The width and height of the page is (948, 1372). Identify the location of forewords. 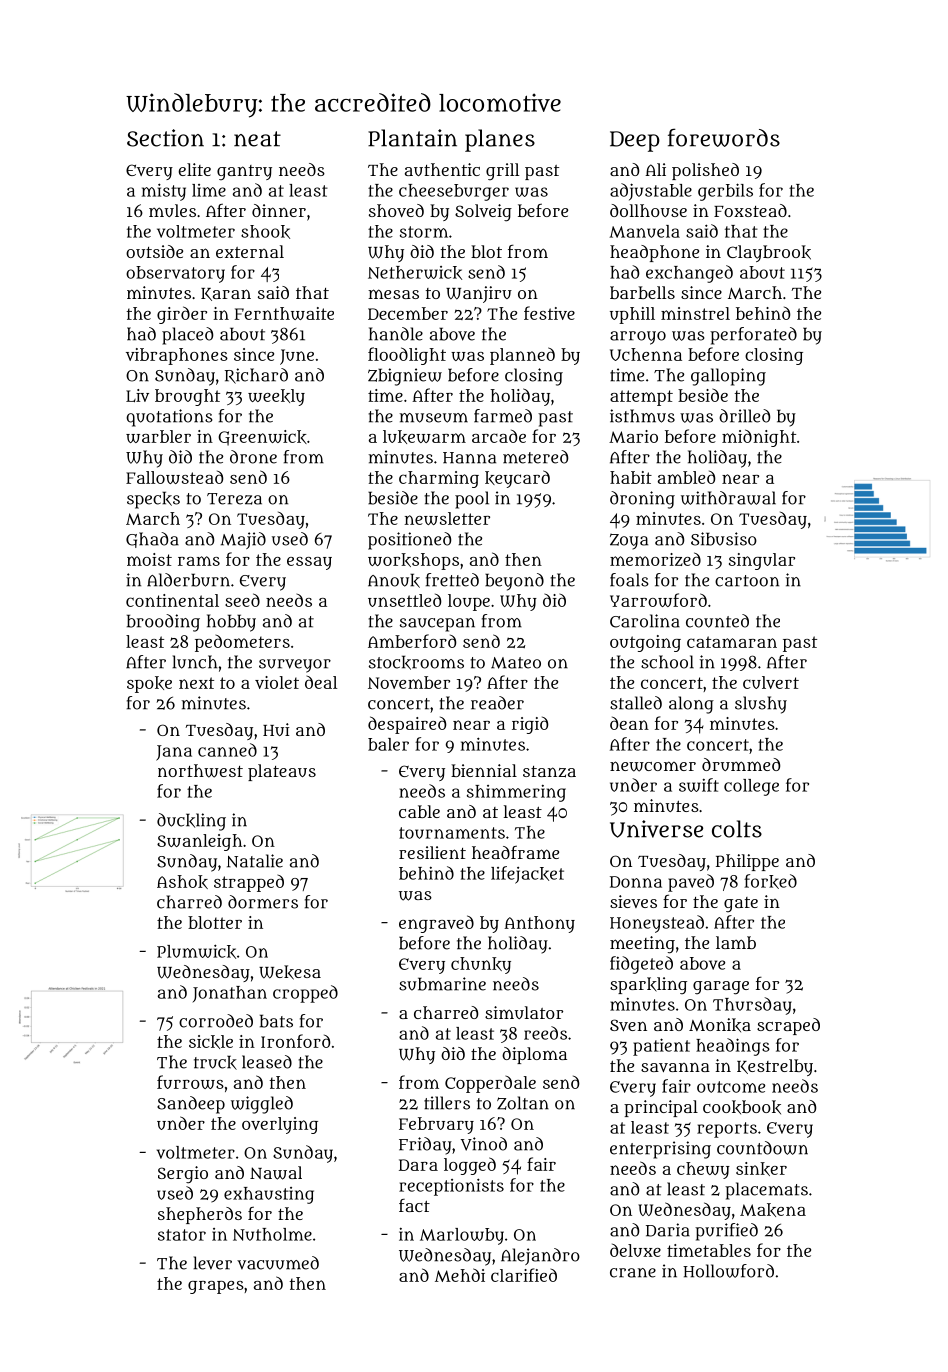
(724, 137).
